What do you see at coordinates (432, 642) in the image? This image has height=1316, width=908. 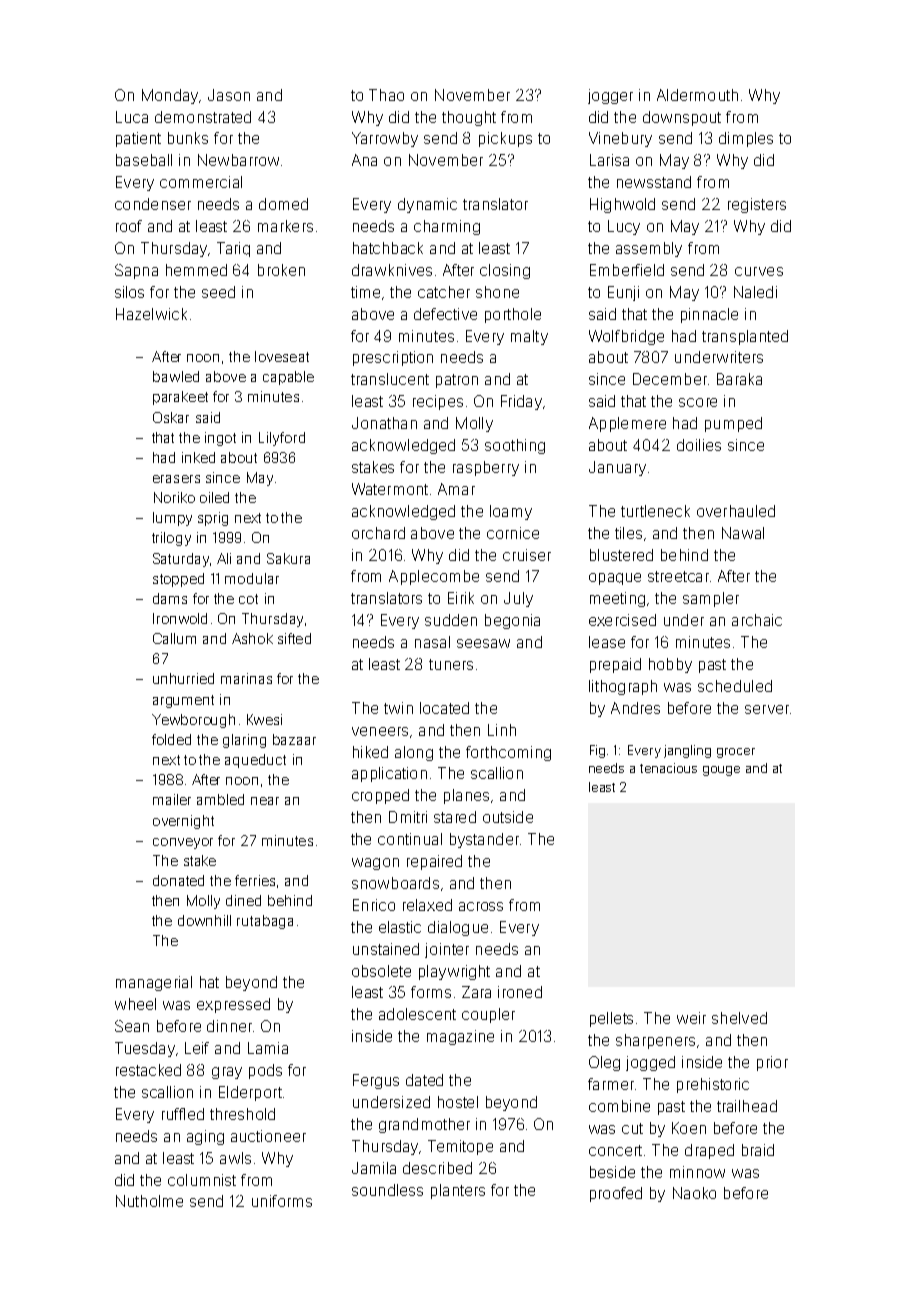 I see `nasal` at bounding box center [432, 642].
